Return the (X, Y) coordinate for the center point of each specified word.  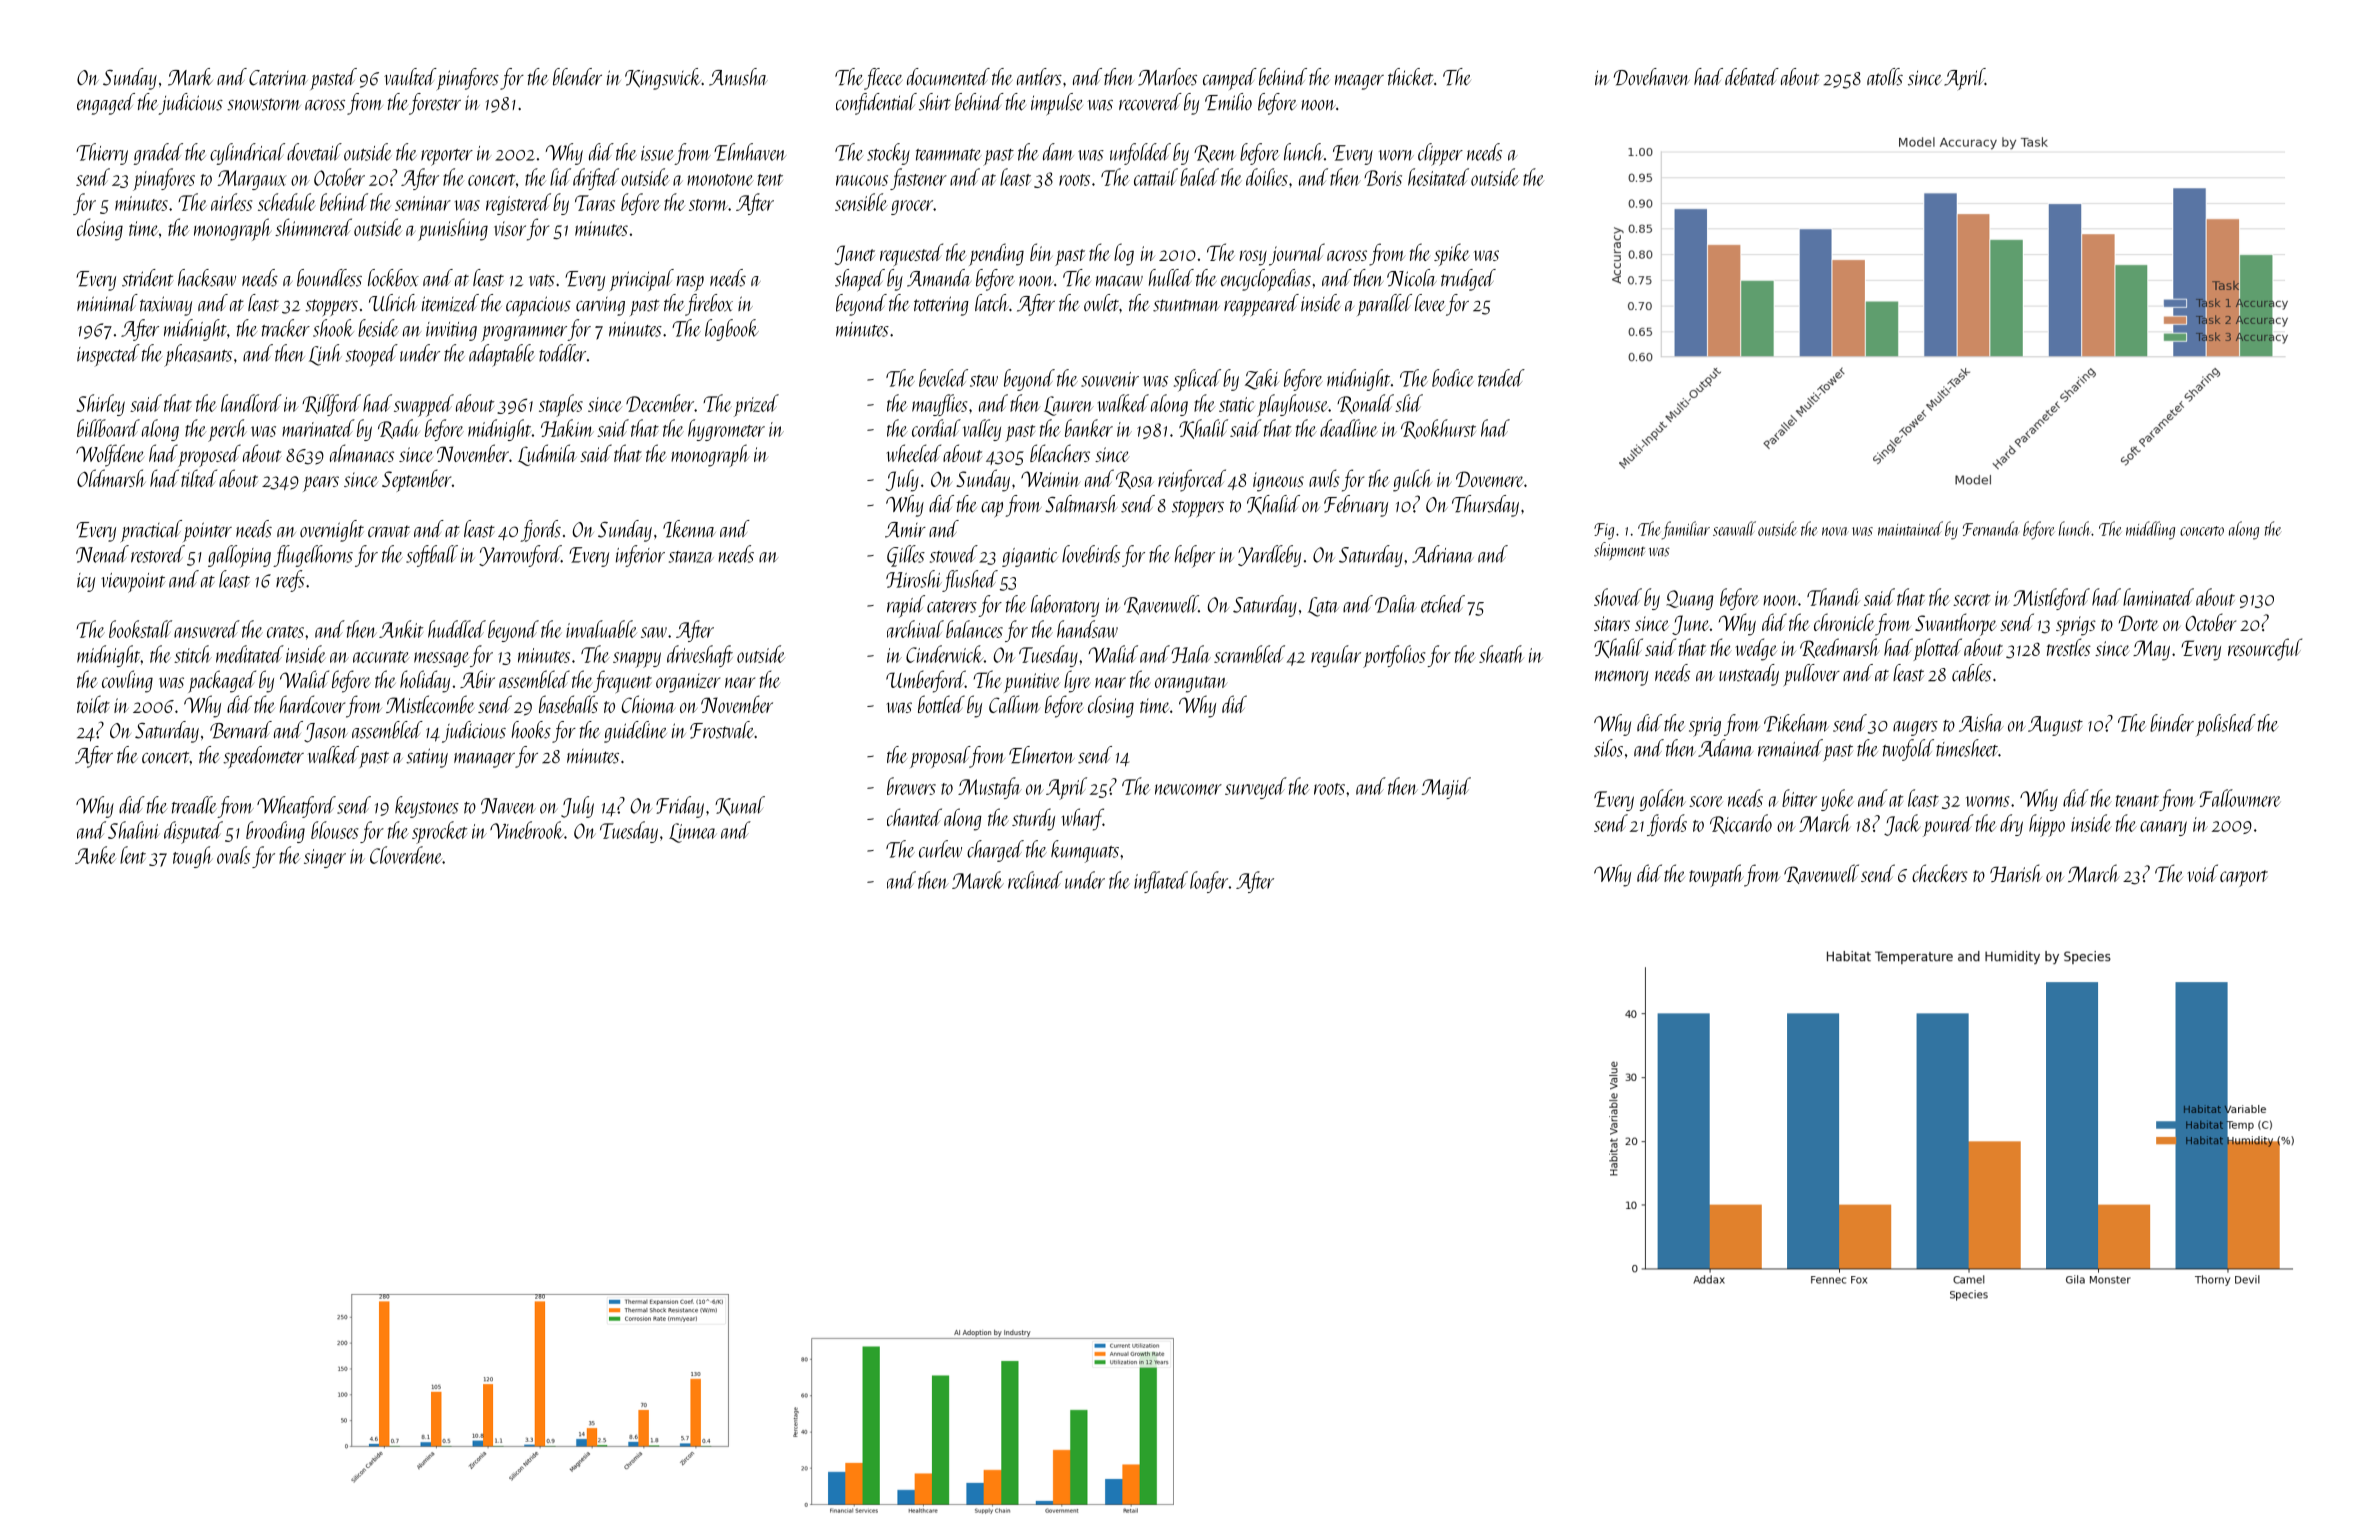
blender (577, 77)
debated (1752, 77)
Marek (978, 880)
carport (2244, 878)
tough (192, 857)
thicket (1411, 76)
